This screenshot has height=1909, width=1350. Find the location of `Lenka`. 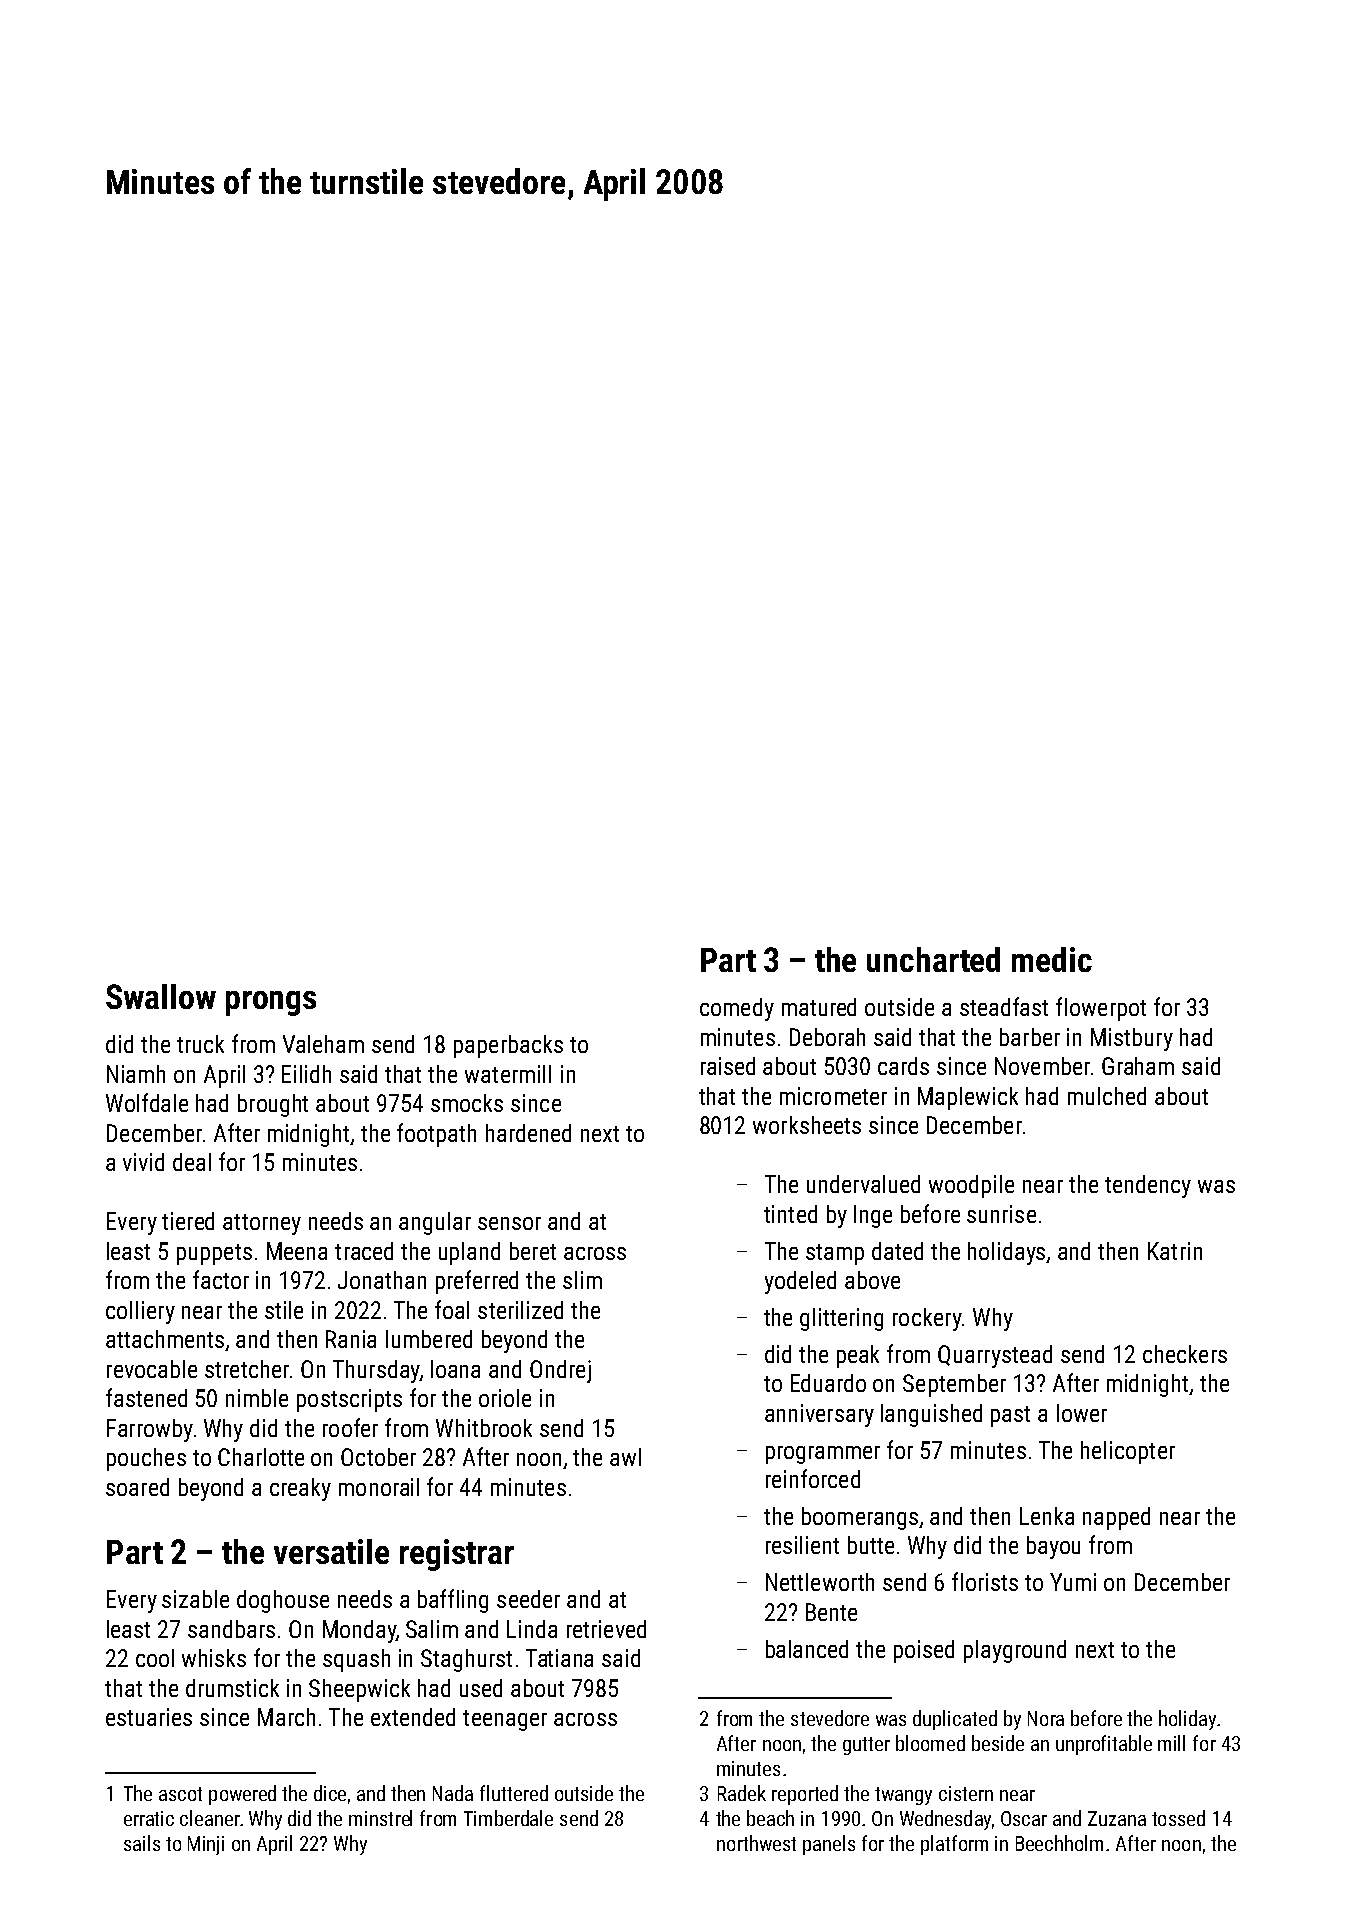

Lenka is located at coordinates (1047, 1516).
